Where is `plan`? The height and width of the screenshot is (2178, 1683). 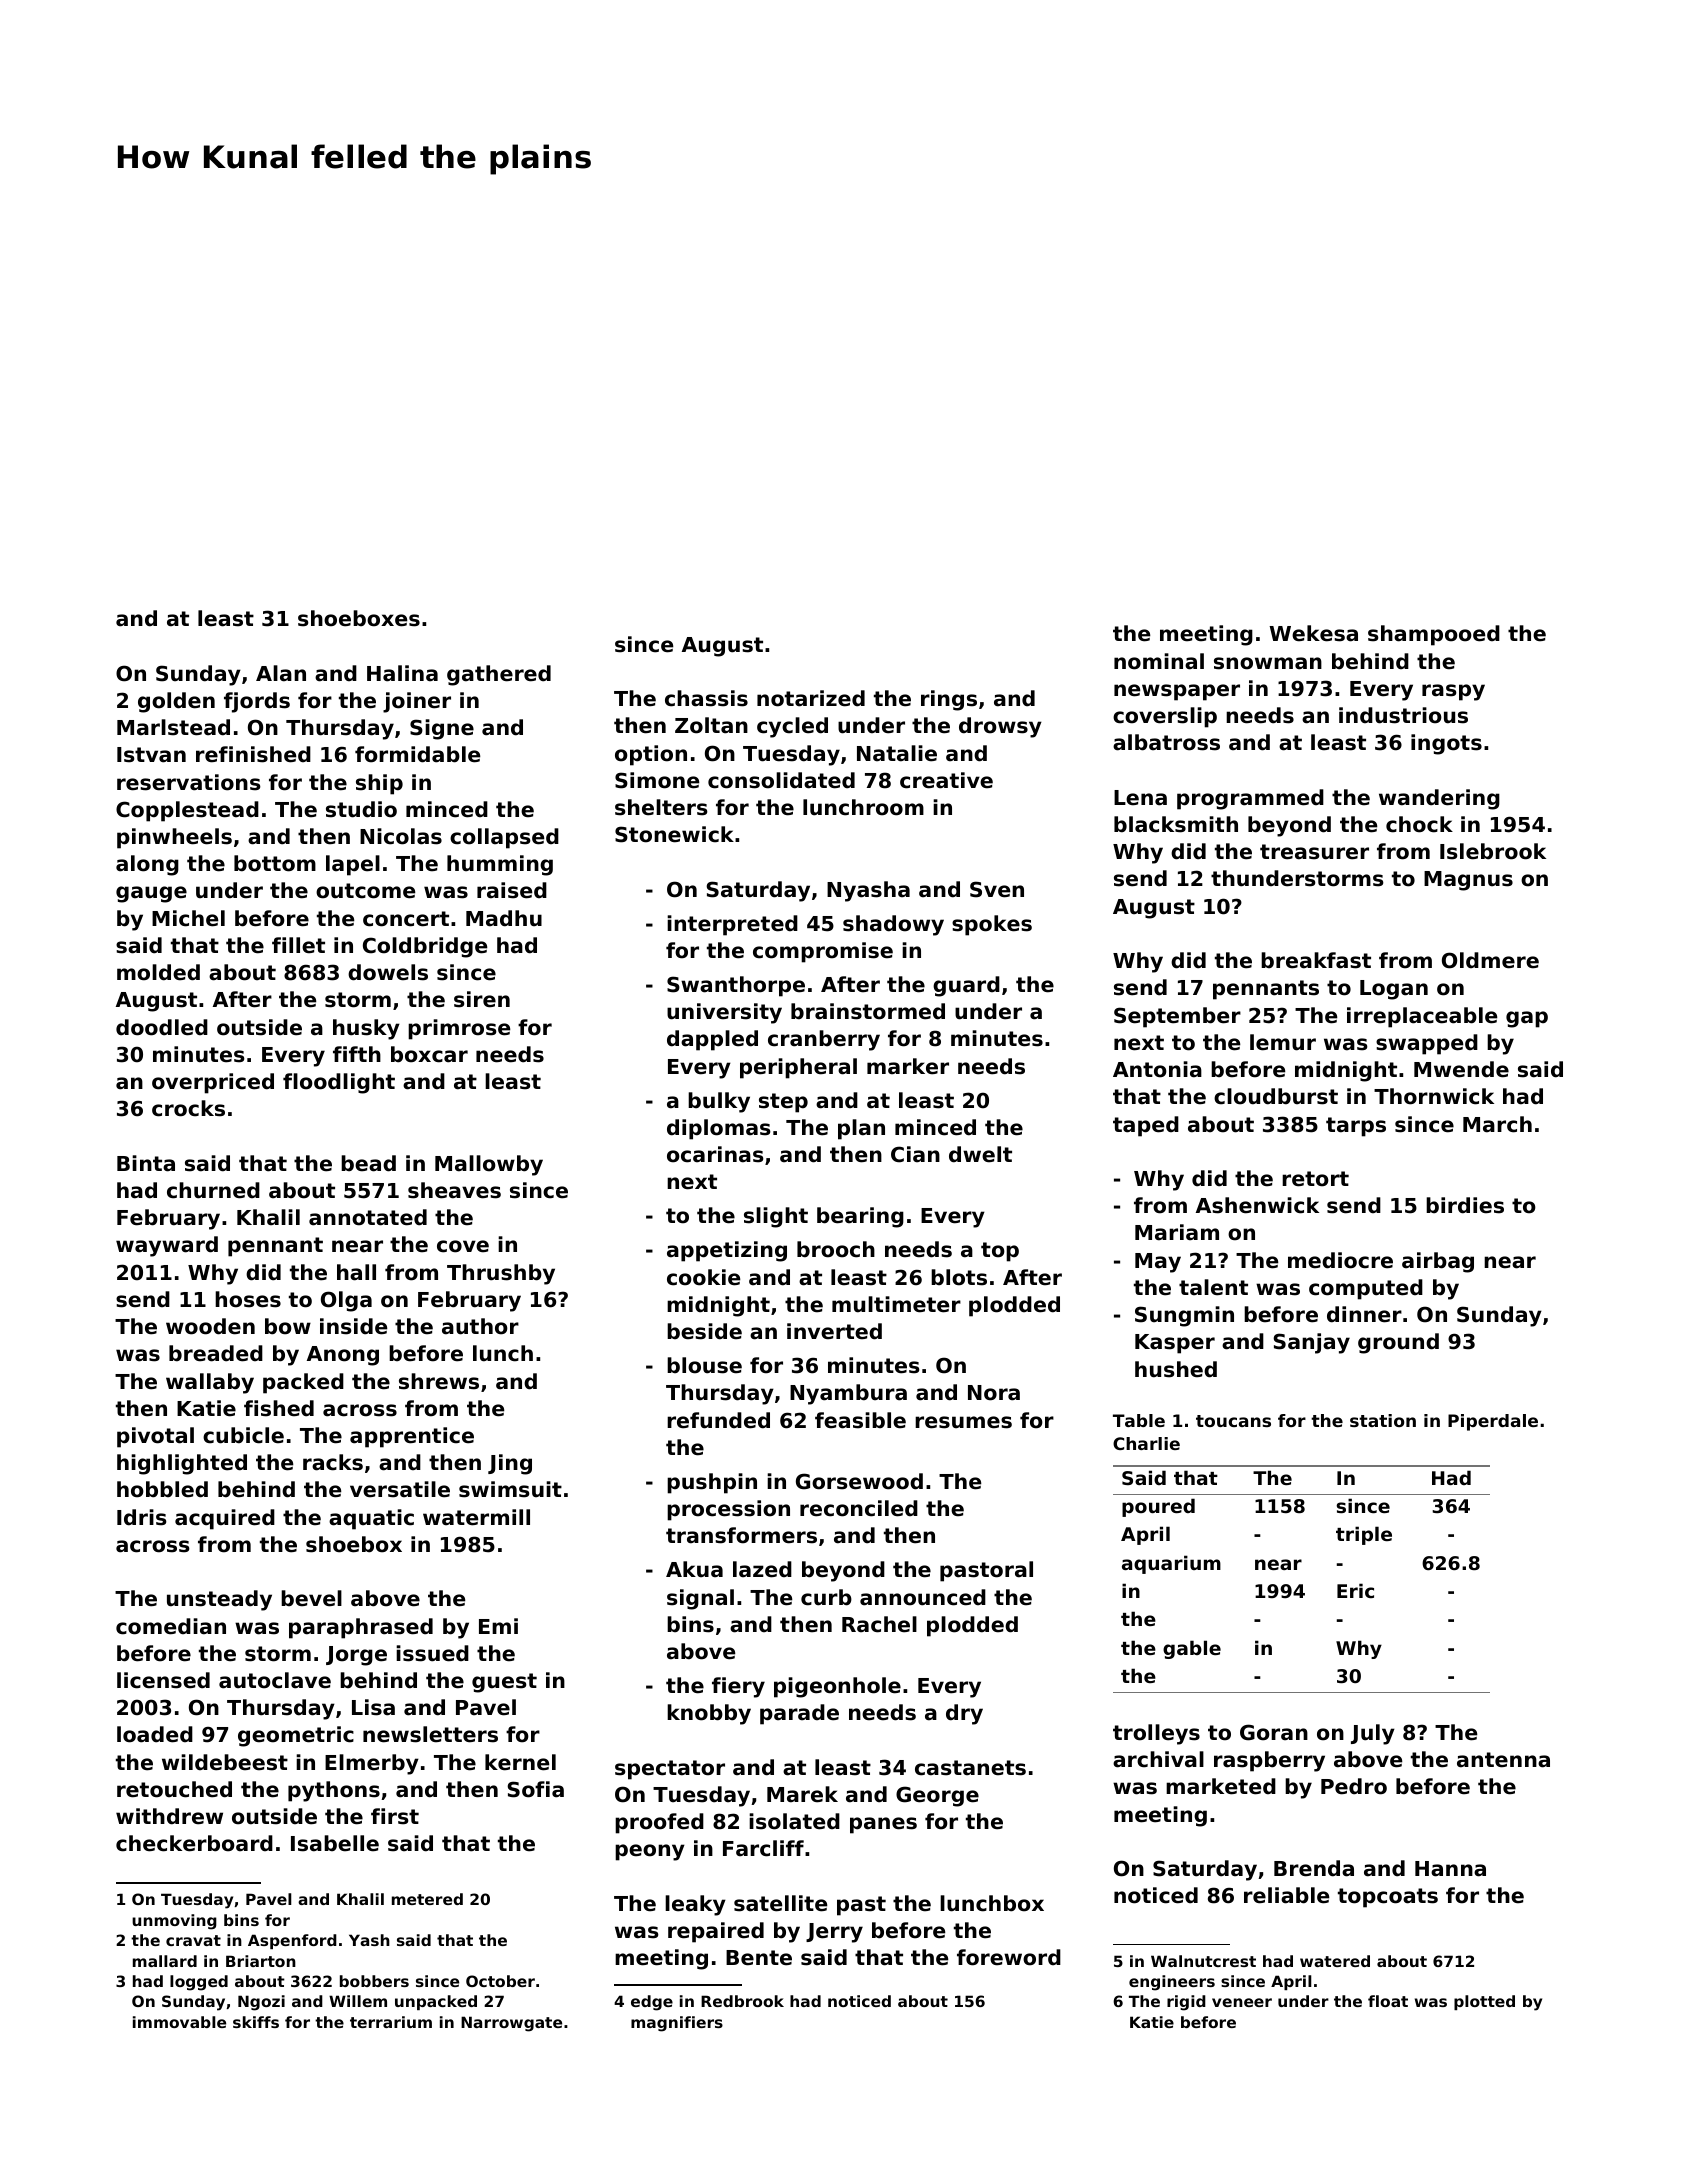
plan is located at coordinates (861, 1129).
